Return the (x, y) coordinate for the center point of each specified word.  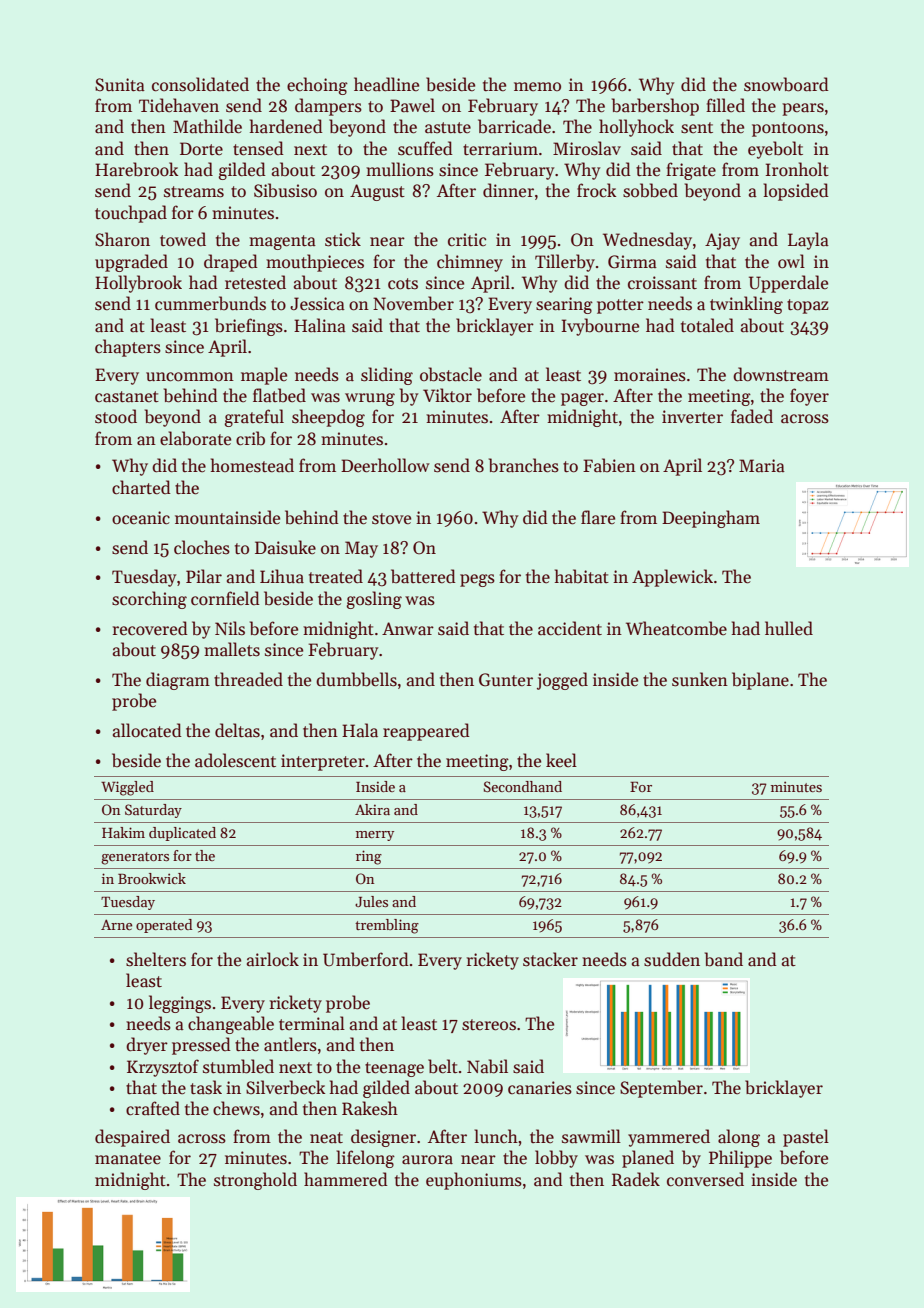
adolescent (235, 760)
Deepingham (711, 519)
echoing (317, 86)
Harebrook (136, 169)
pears (803, 109)
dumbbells (356, 679)
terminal (312, 1023)
